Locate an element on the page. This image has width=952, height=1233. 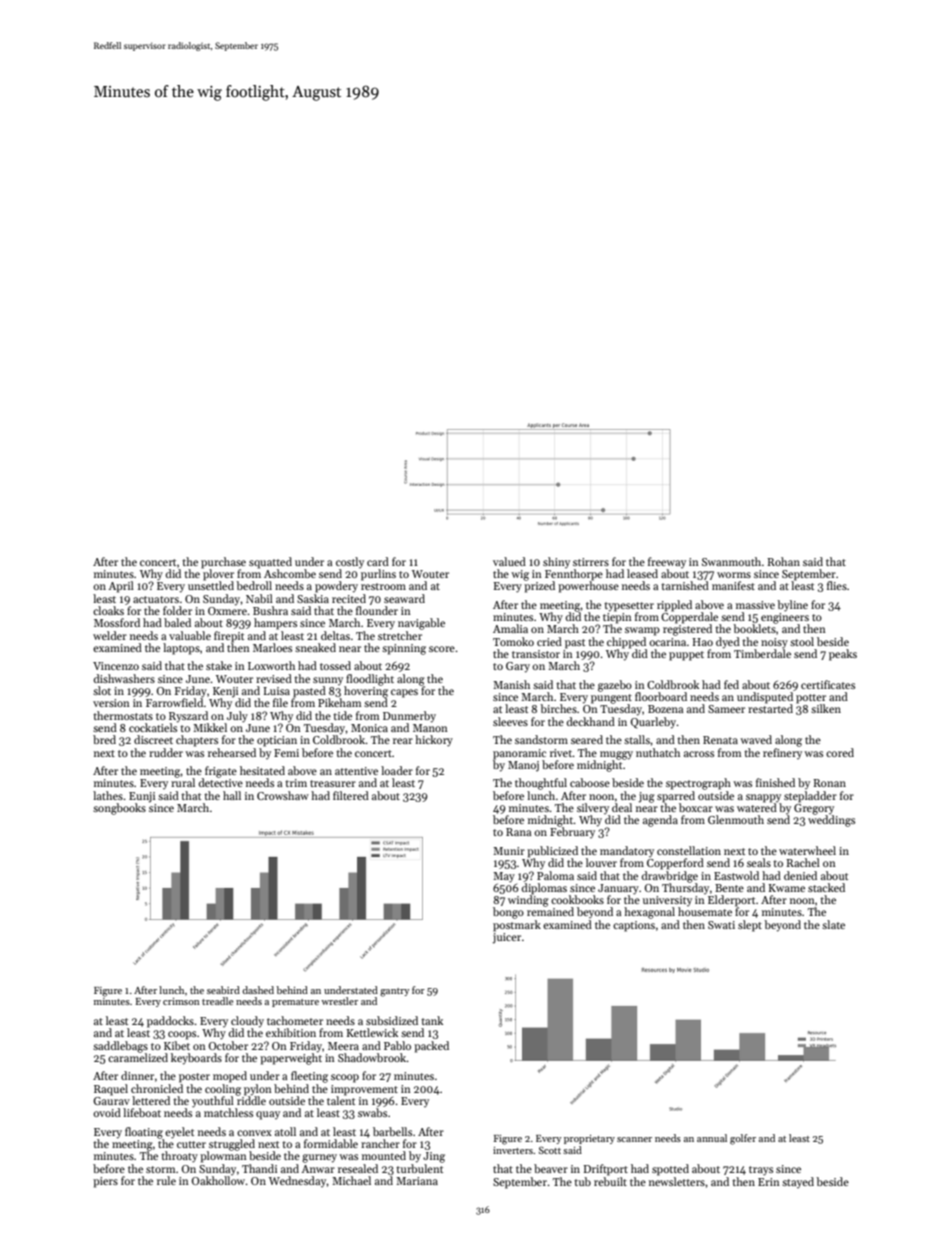
waterwheel is located at coordinates (807, 850).
